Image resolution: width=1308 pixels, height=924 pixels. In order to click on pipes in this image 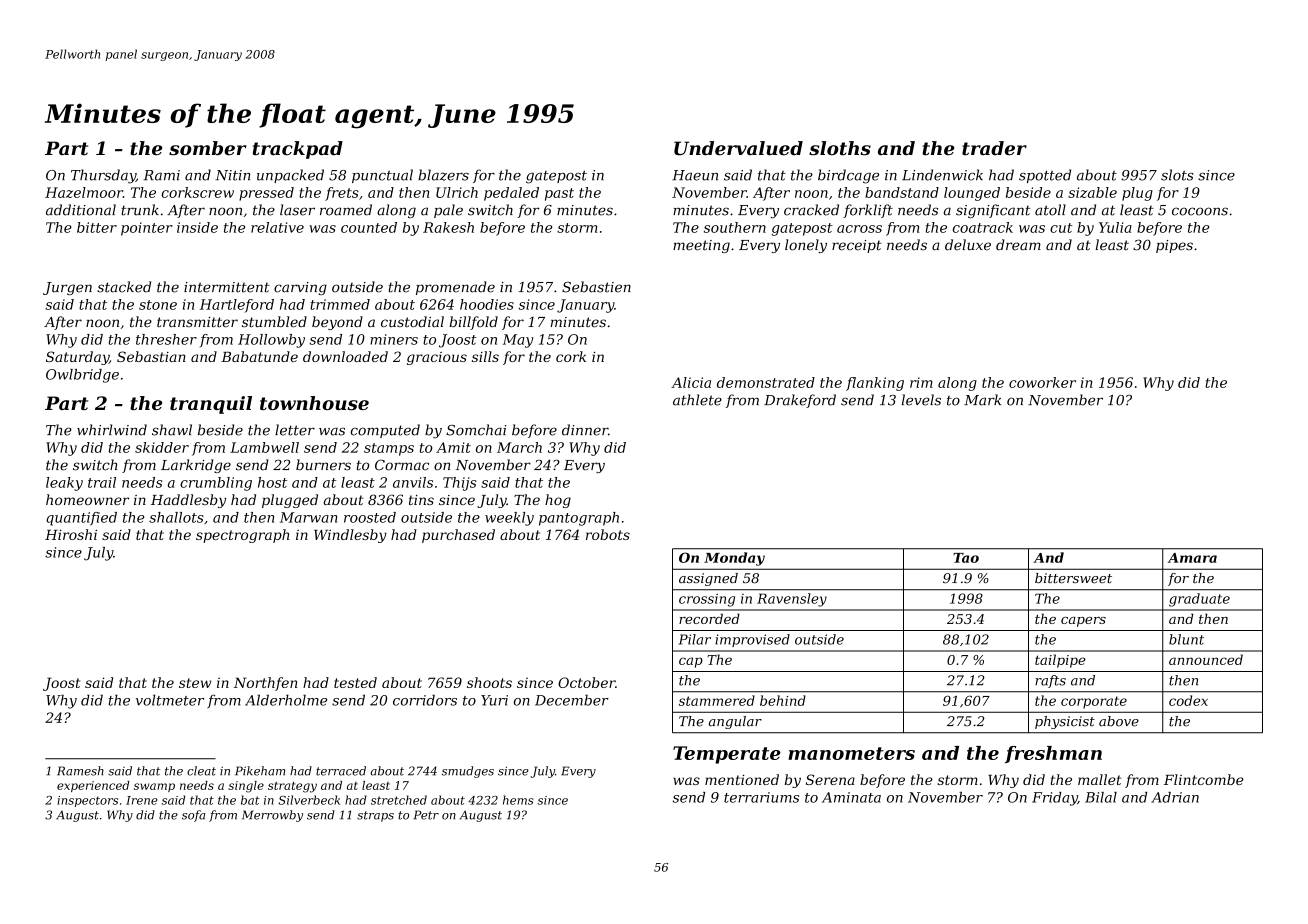, I will do `click(1174, 246)`.
